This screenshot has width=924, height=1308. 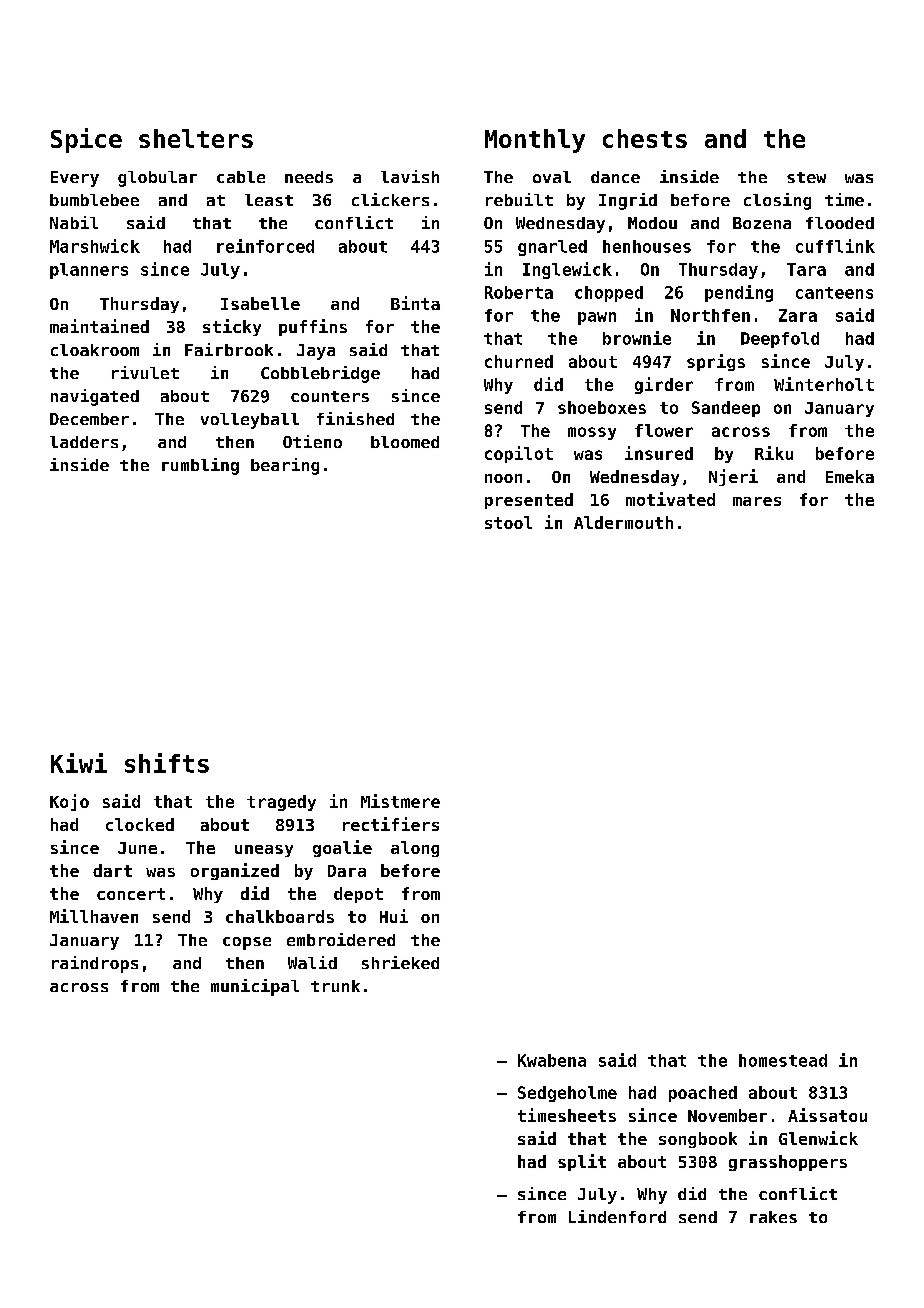 I want to click on Lindenford, so click(x=617, y=1216).
